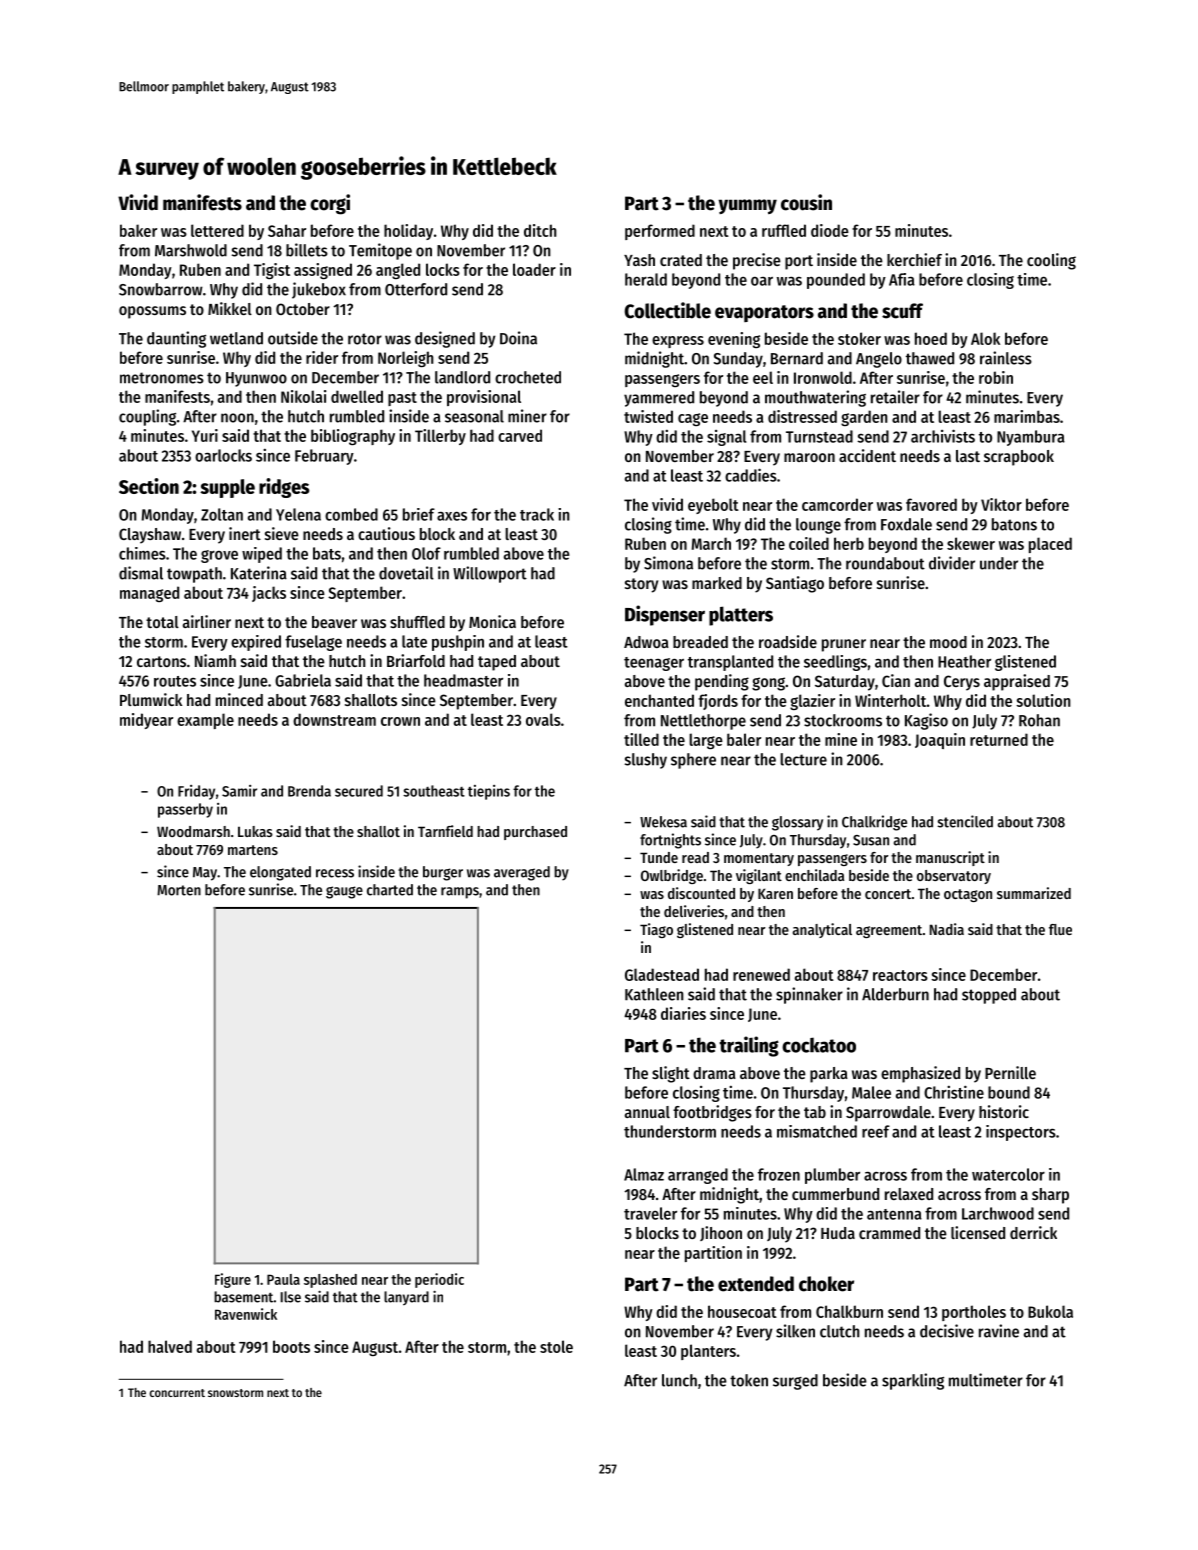 This page has height=1550, width=1198. I want to click on periodic, so click(439, 1280).
